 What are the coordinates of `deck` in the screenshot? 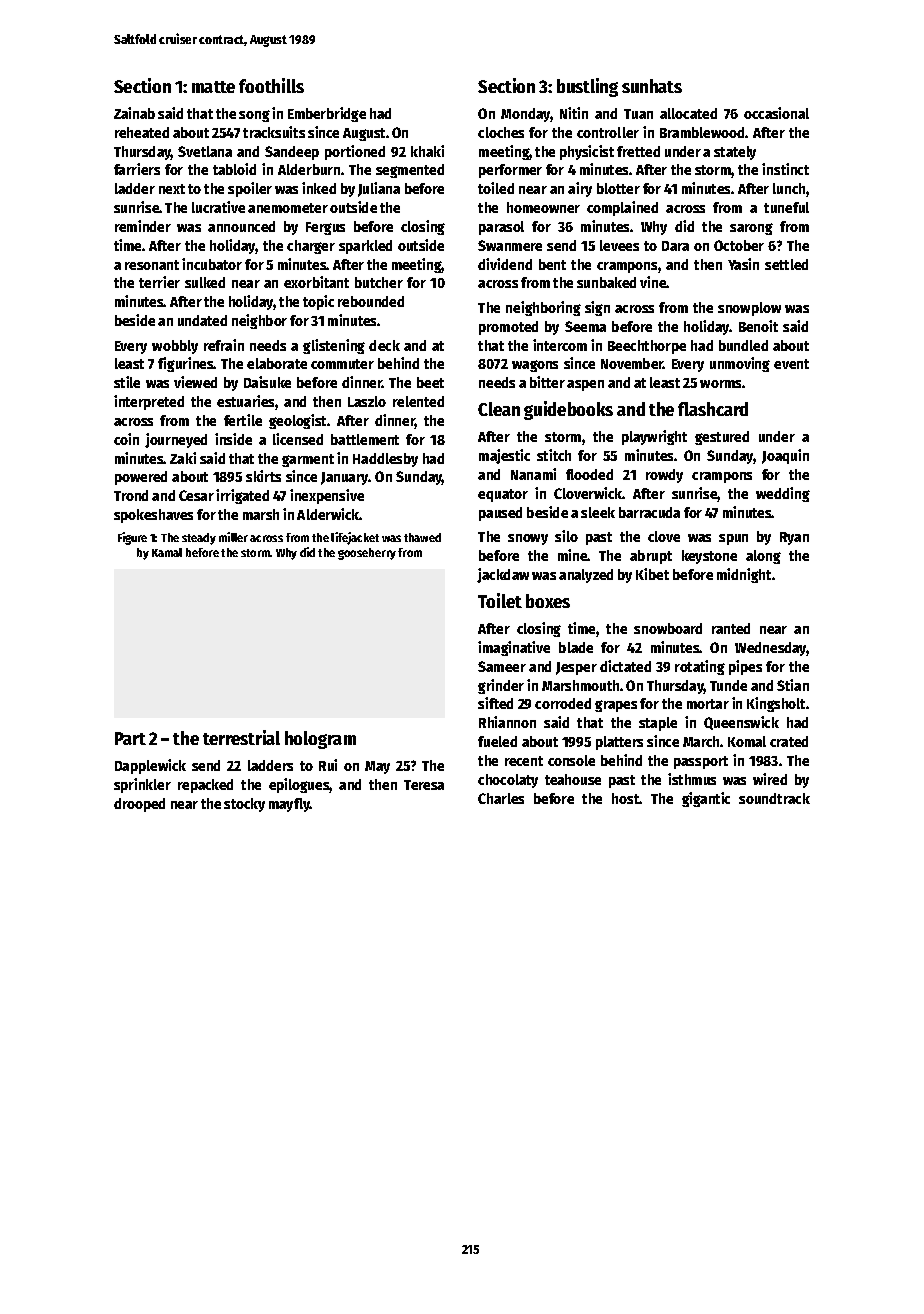 It's located at (384, 345).
